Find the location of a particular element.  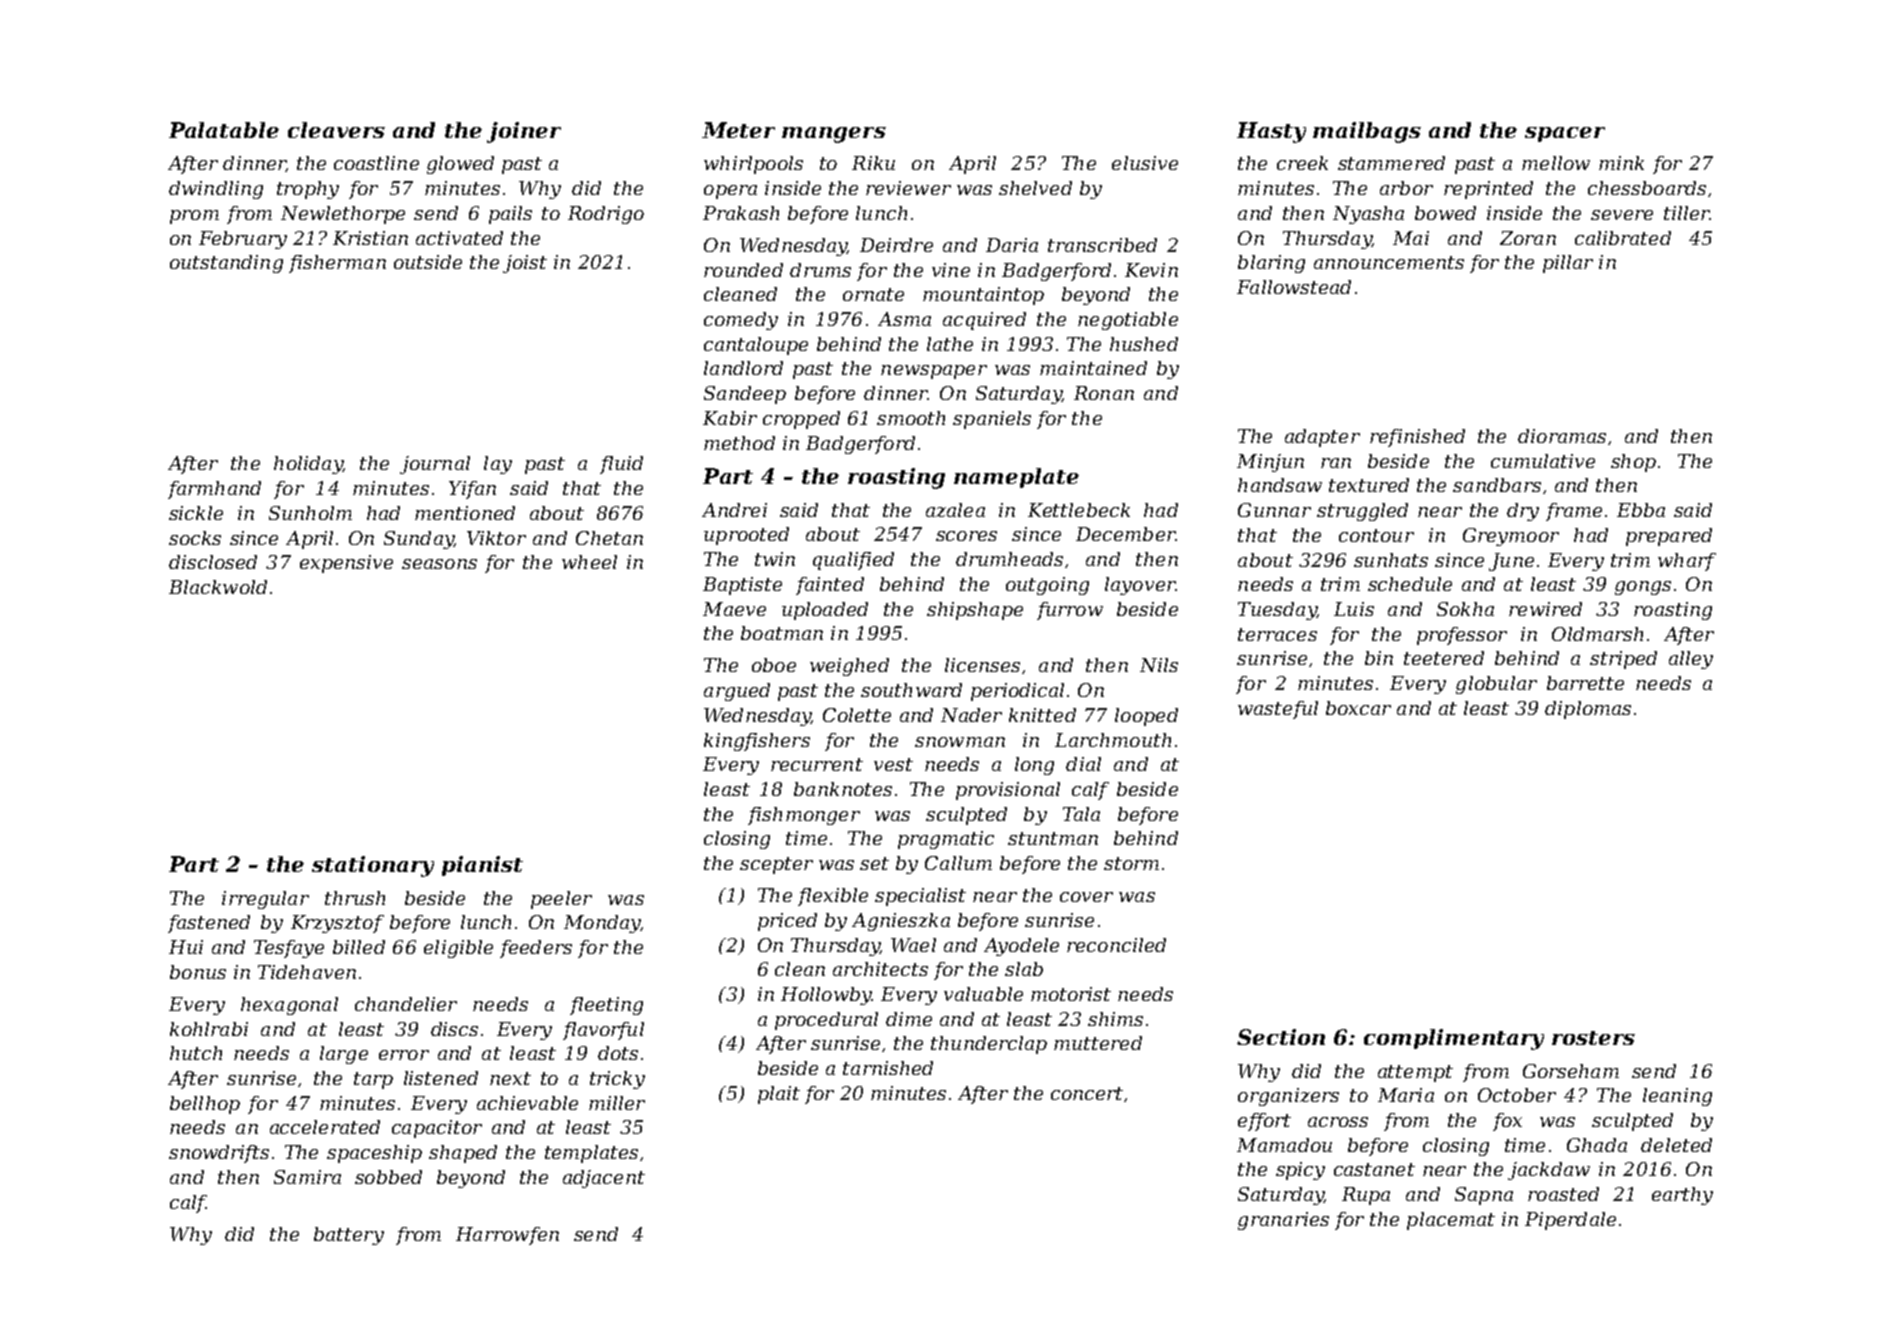

battery is located at coordinates (349, 1236).
